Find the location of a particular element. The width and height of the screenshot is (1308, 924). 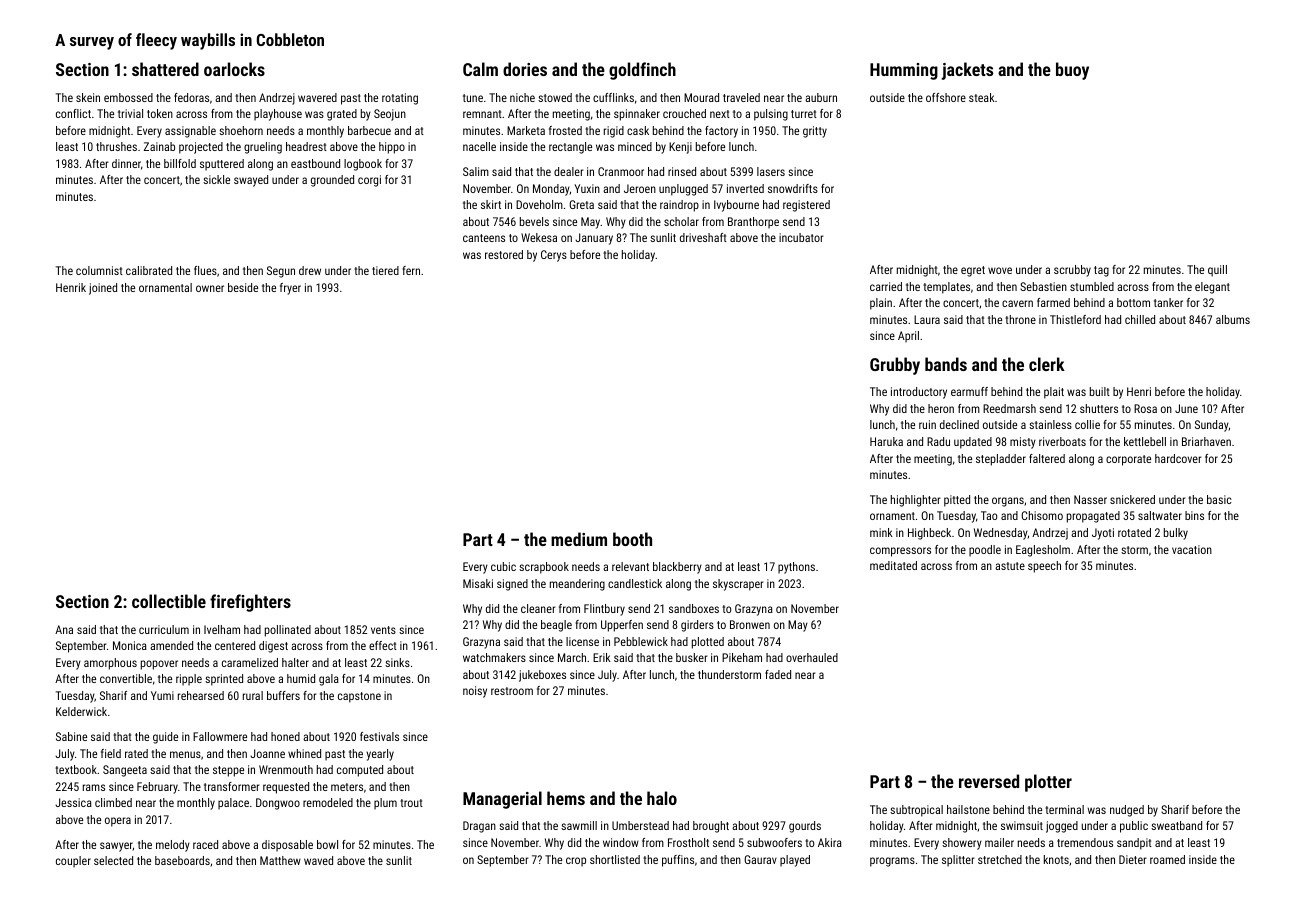

blackberry is located at coordinates (677, 568).
